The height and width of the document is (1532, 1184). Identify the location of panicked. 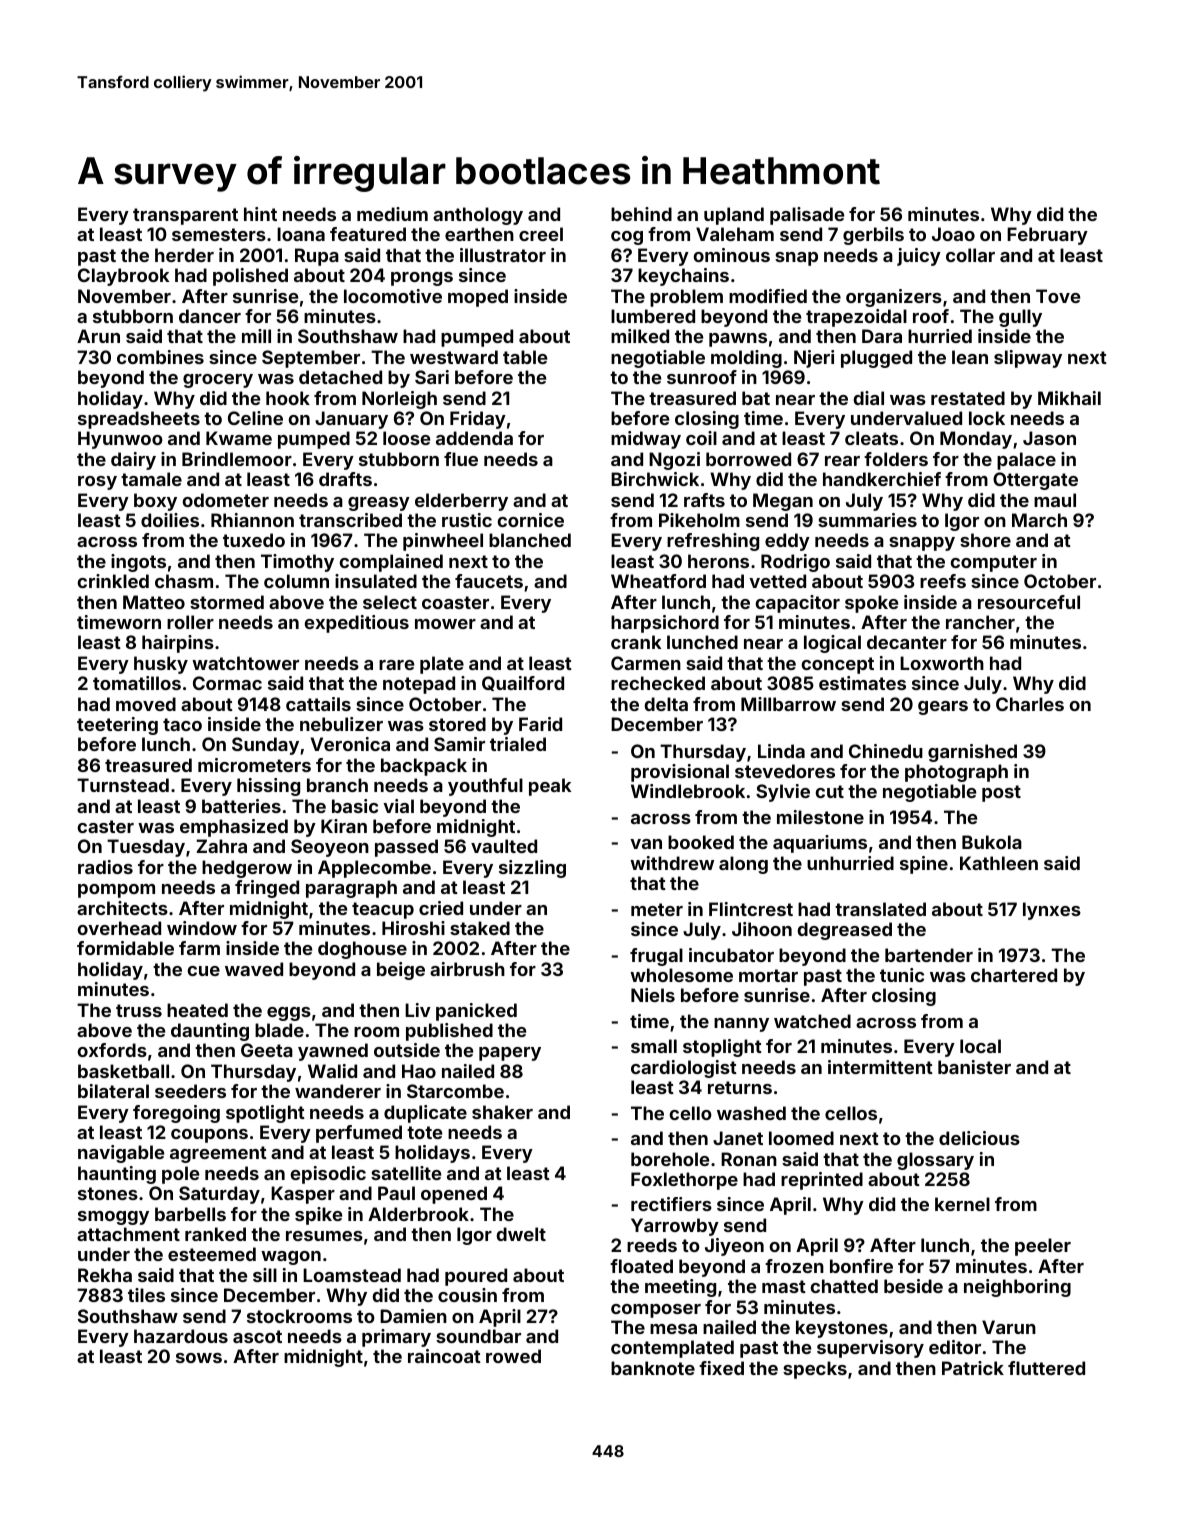
(476, 1012).
